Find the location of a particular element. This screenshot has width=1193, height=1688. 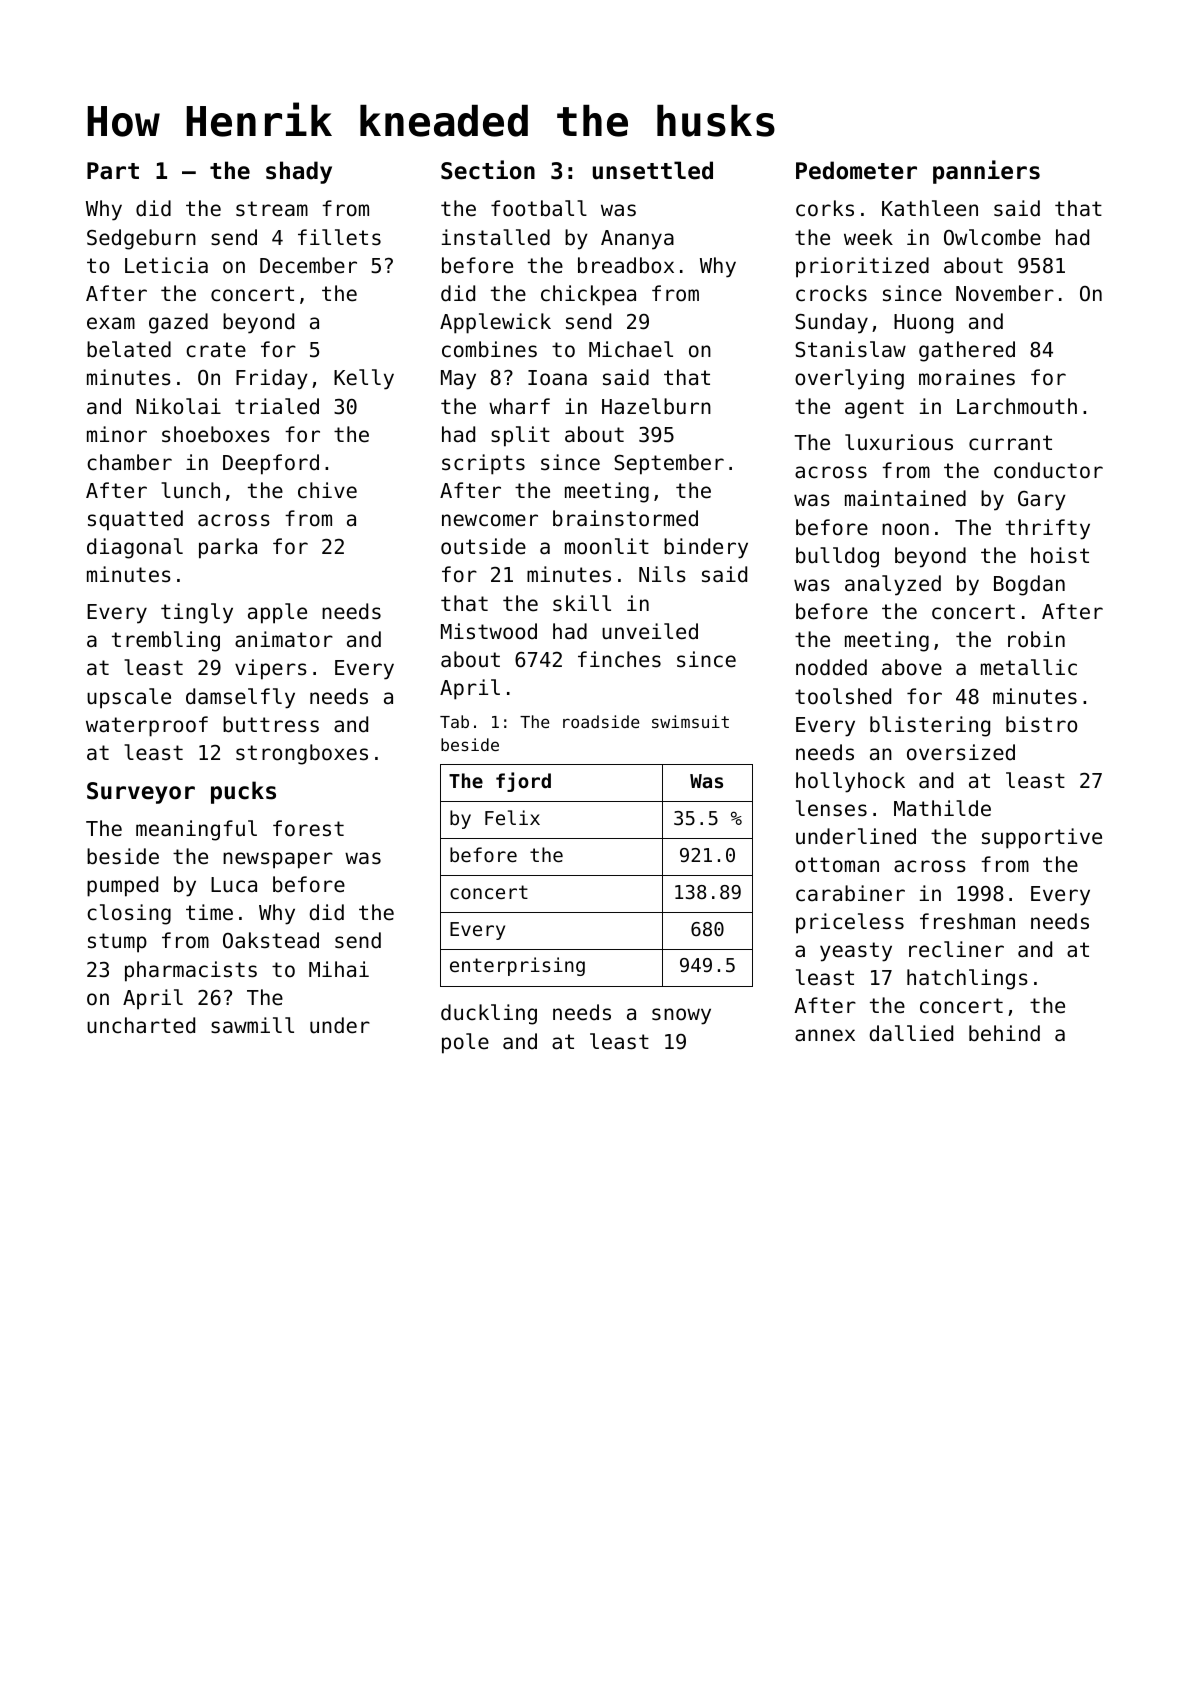

Sedgeburn is located at coordinates (141, 239).
